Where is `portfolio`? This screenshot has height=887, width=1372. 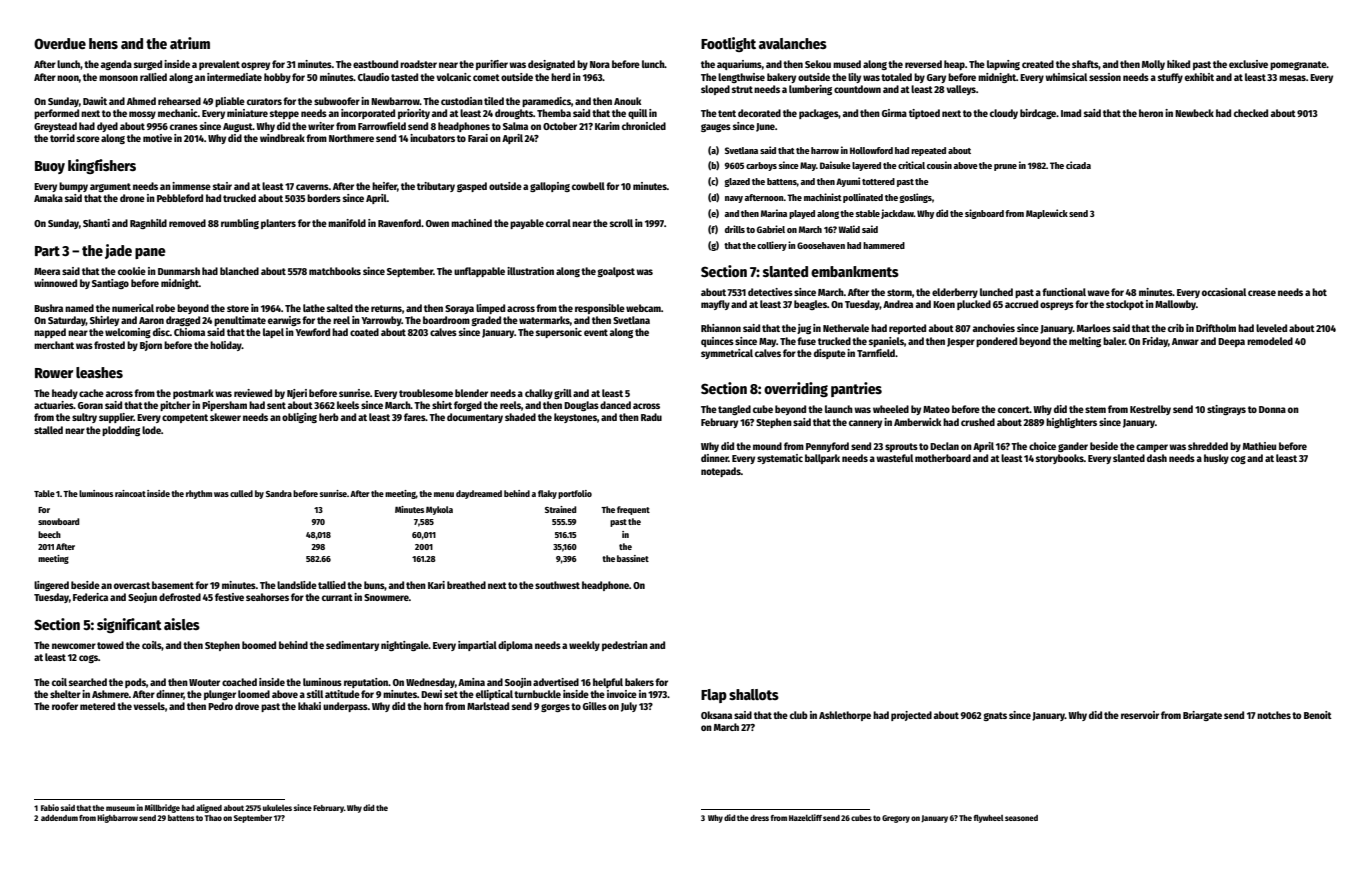
portfolio is located at coordinates (575, 494).
